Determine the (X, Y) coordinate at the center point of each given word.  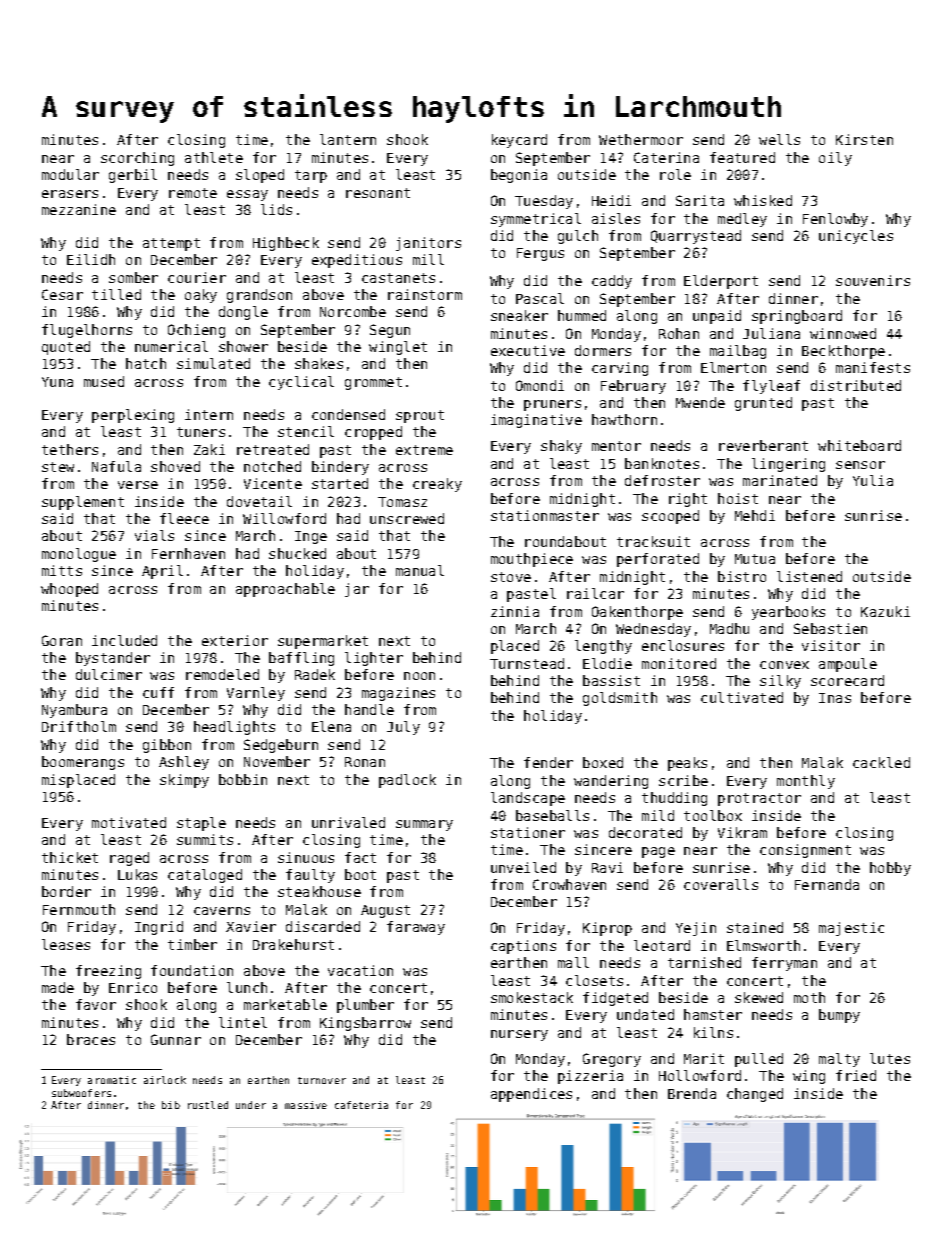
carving (620, 369)
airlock (165, 1080)
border (66, 891)
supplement (83, 503)
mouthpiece (532, 560)
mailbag (738, 352)
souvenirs (873, 280)
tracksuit (653, 541)
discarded (323, 926)
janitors (428, 244)
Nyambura (74, 711)
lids (276, 209)
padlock (407, 781)
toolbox (713, 815)
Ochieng (196, 331)
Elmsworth (763, 945)
